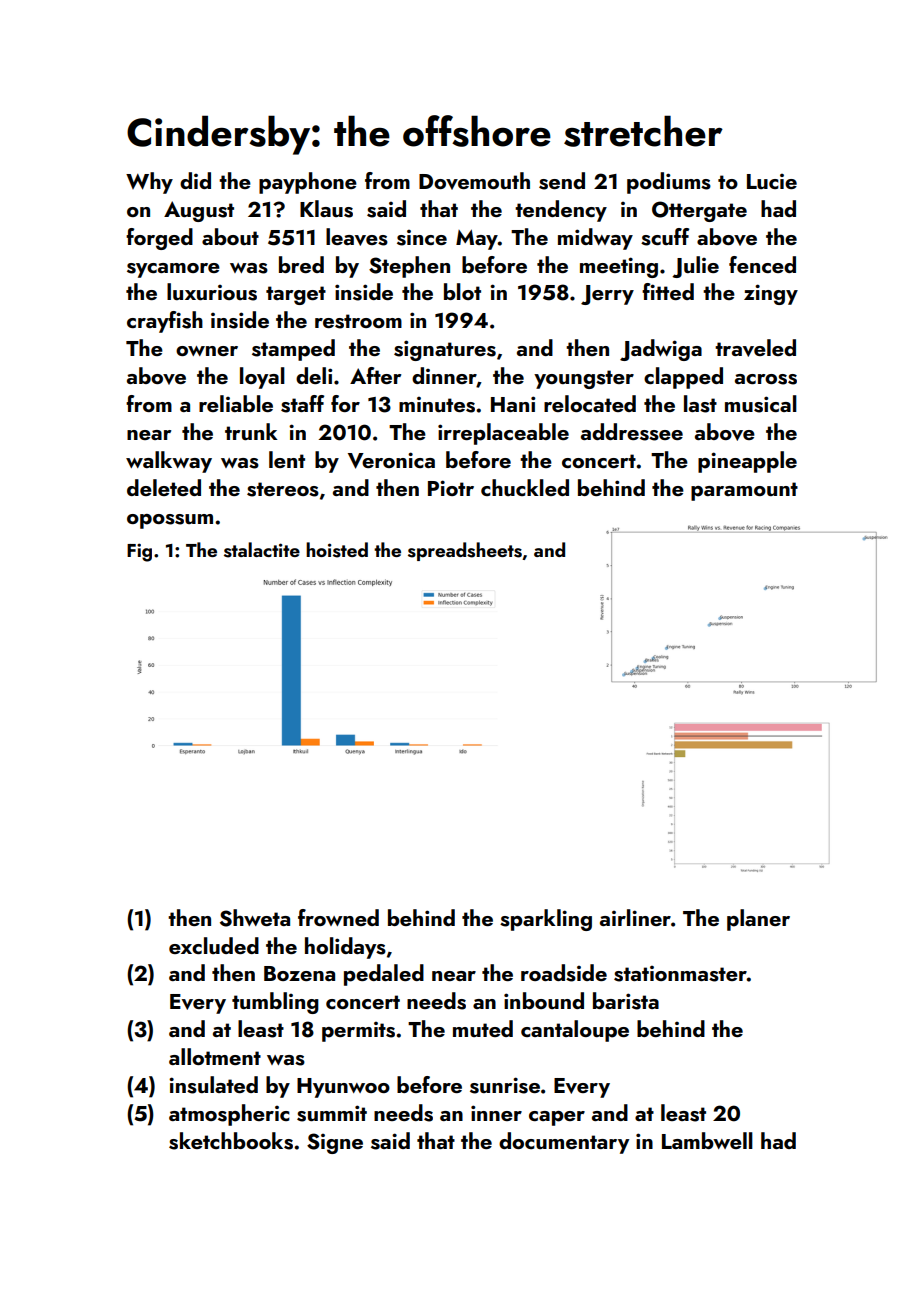  I want to click on paramount, so click(744, 491).
